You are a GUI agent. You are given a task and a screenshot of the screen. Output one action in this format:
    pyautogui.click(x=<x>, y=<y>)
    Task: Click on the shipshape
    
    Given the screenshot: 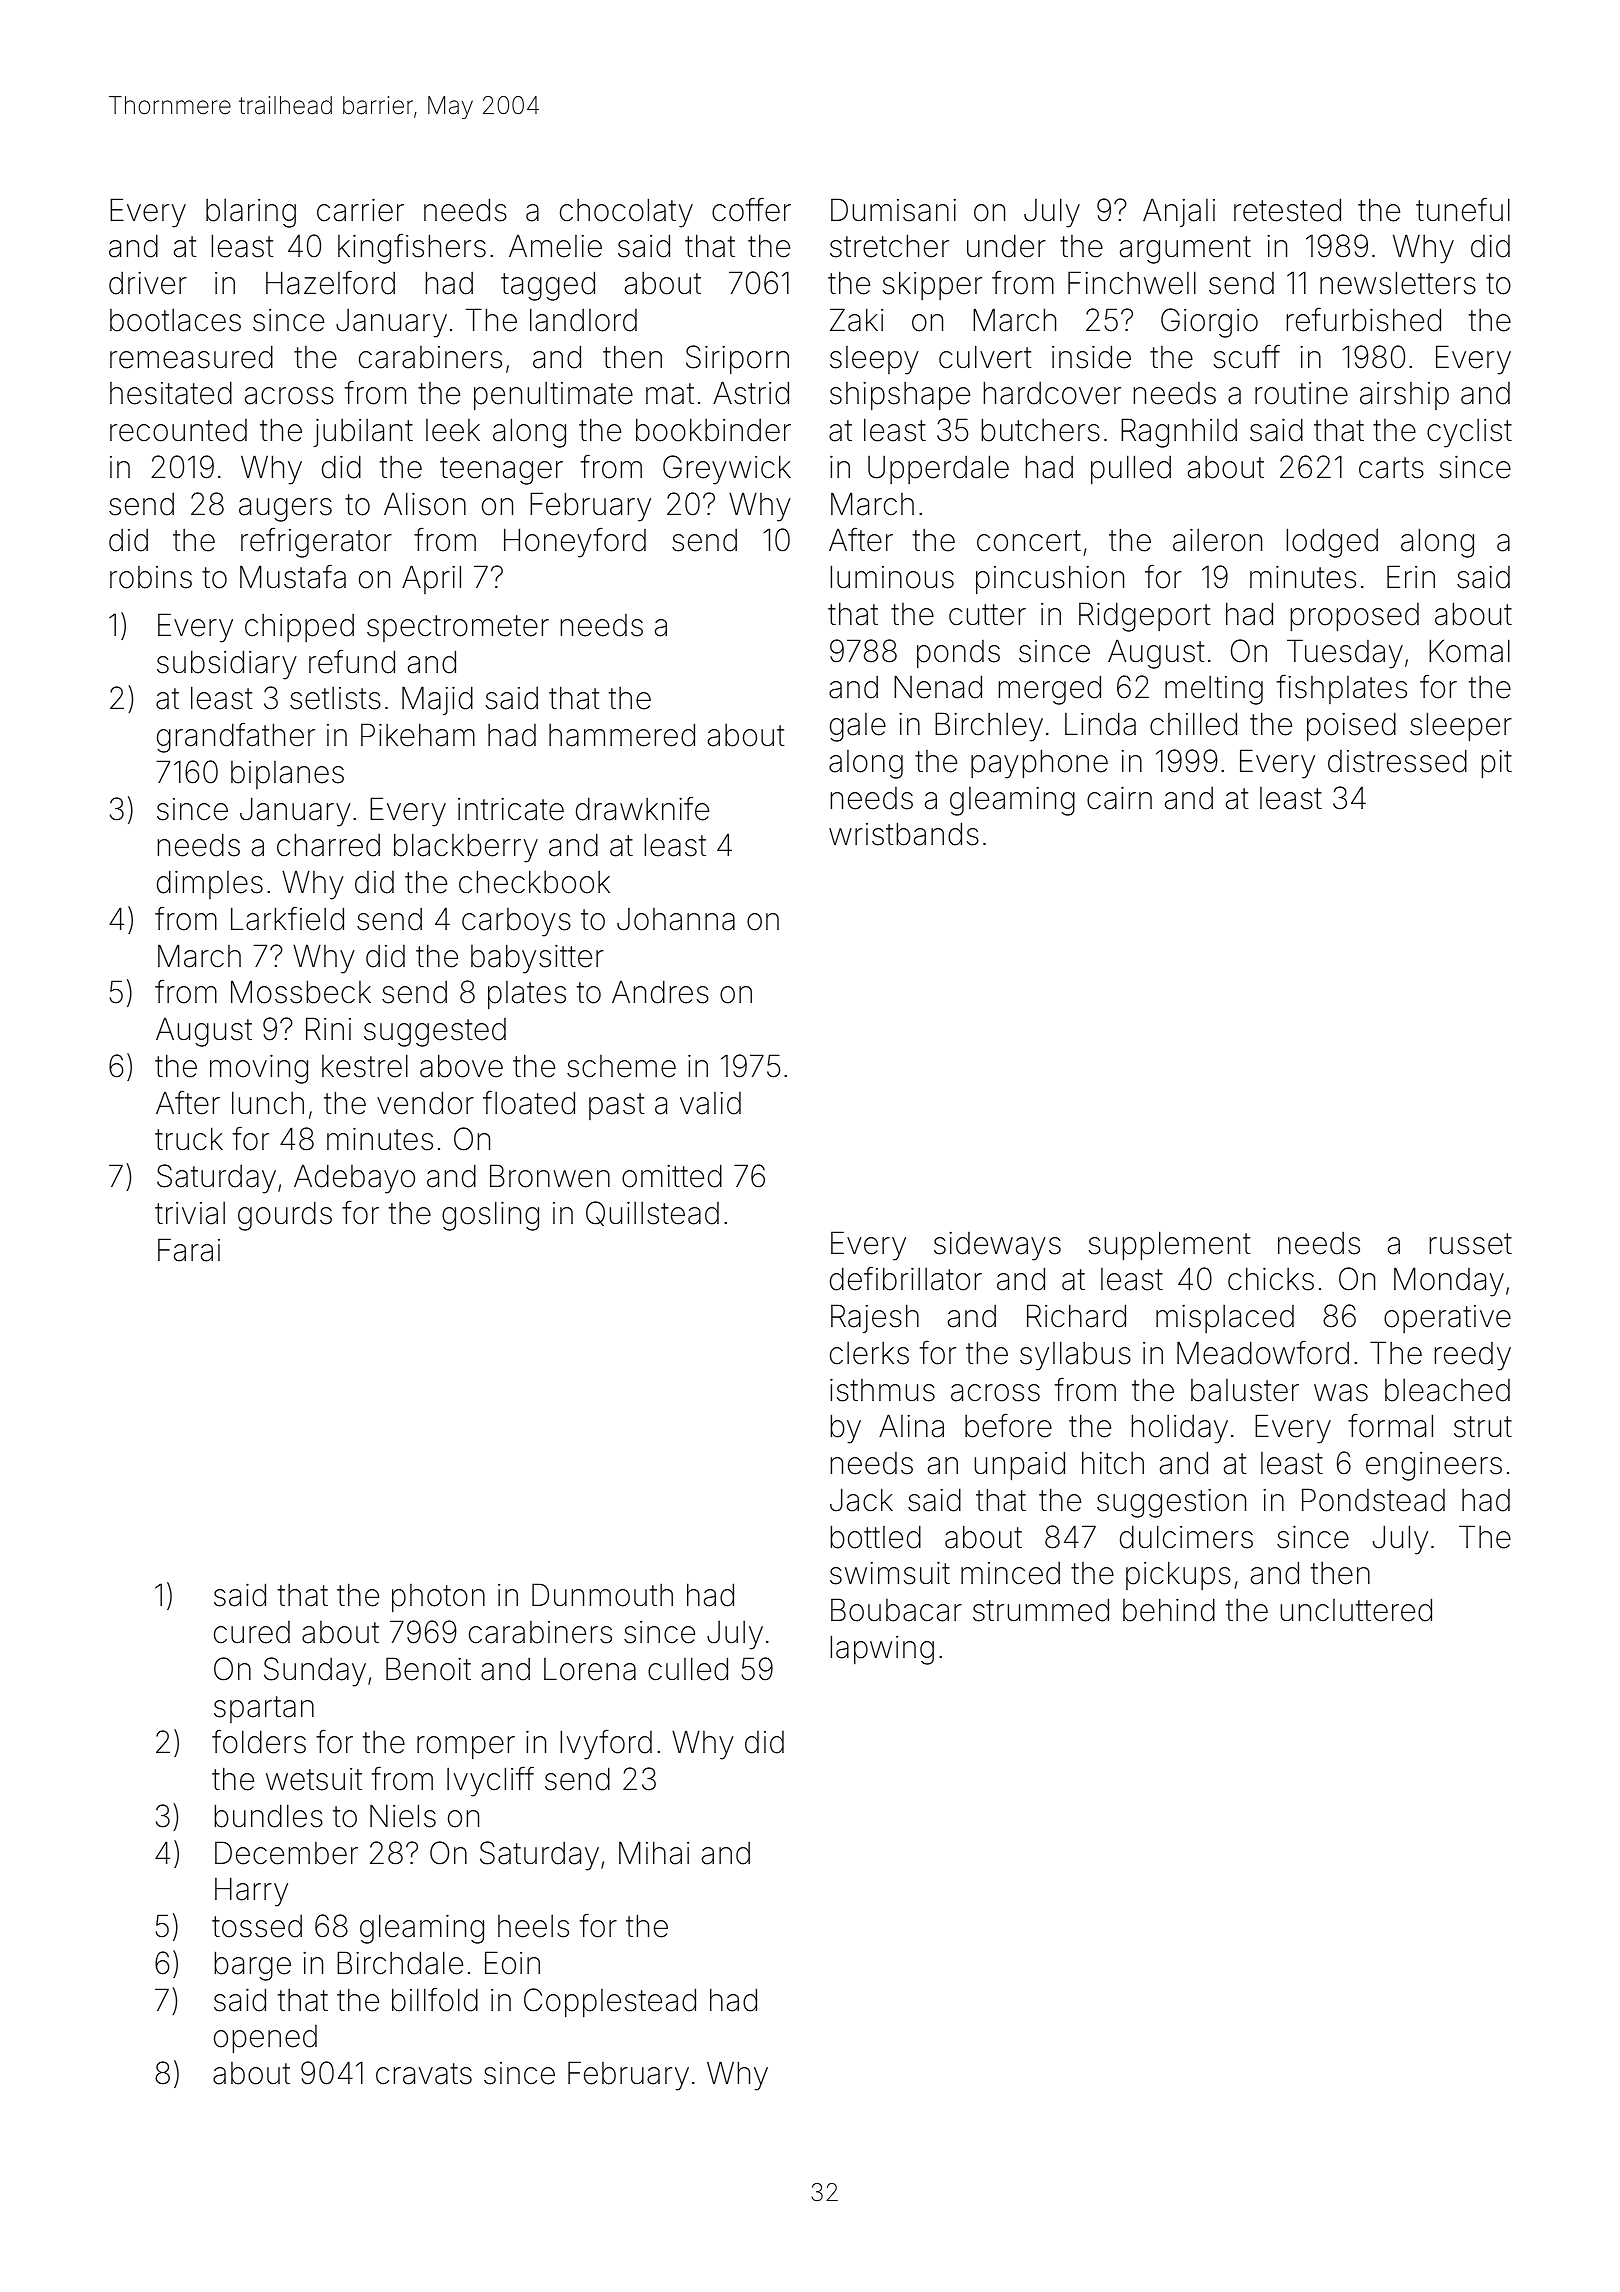 What is the action you would take?
    pyautogui.click(x=900, y=396)
